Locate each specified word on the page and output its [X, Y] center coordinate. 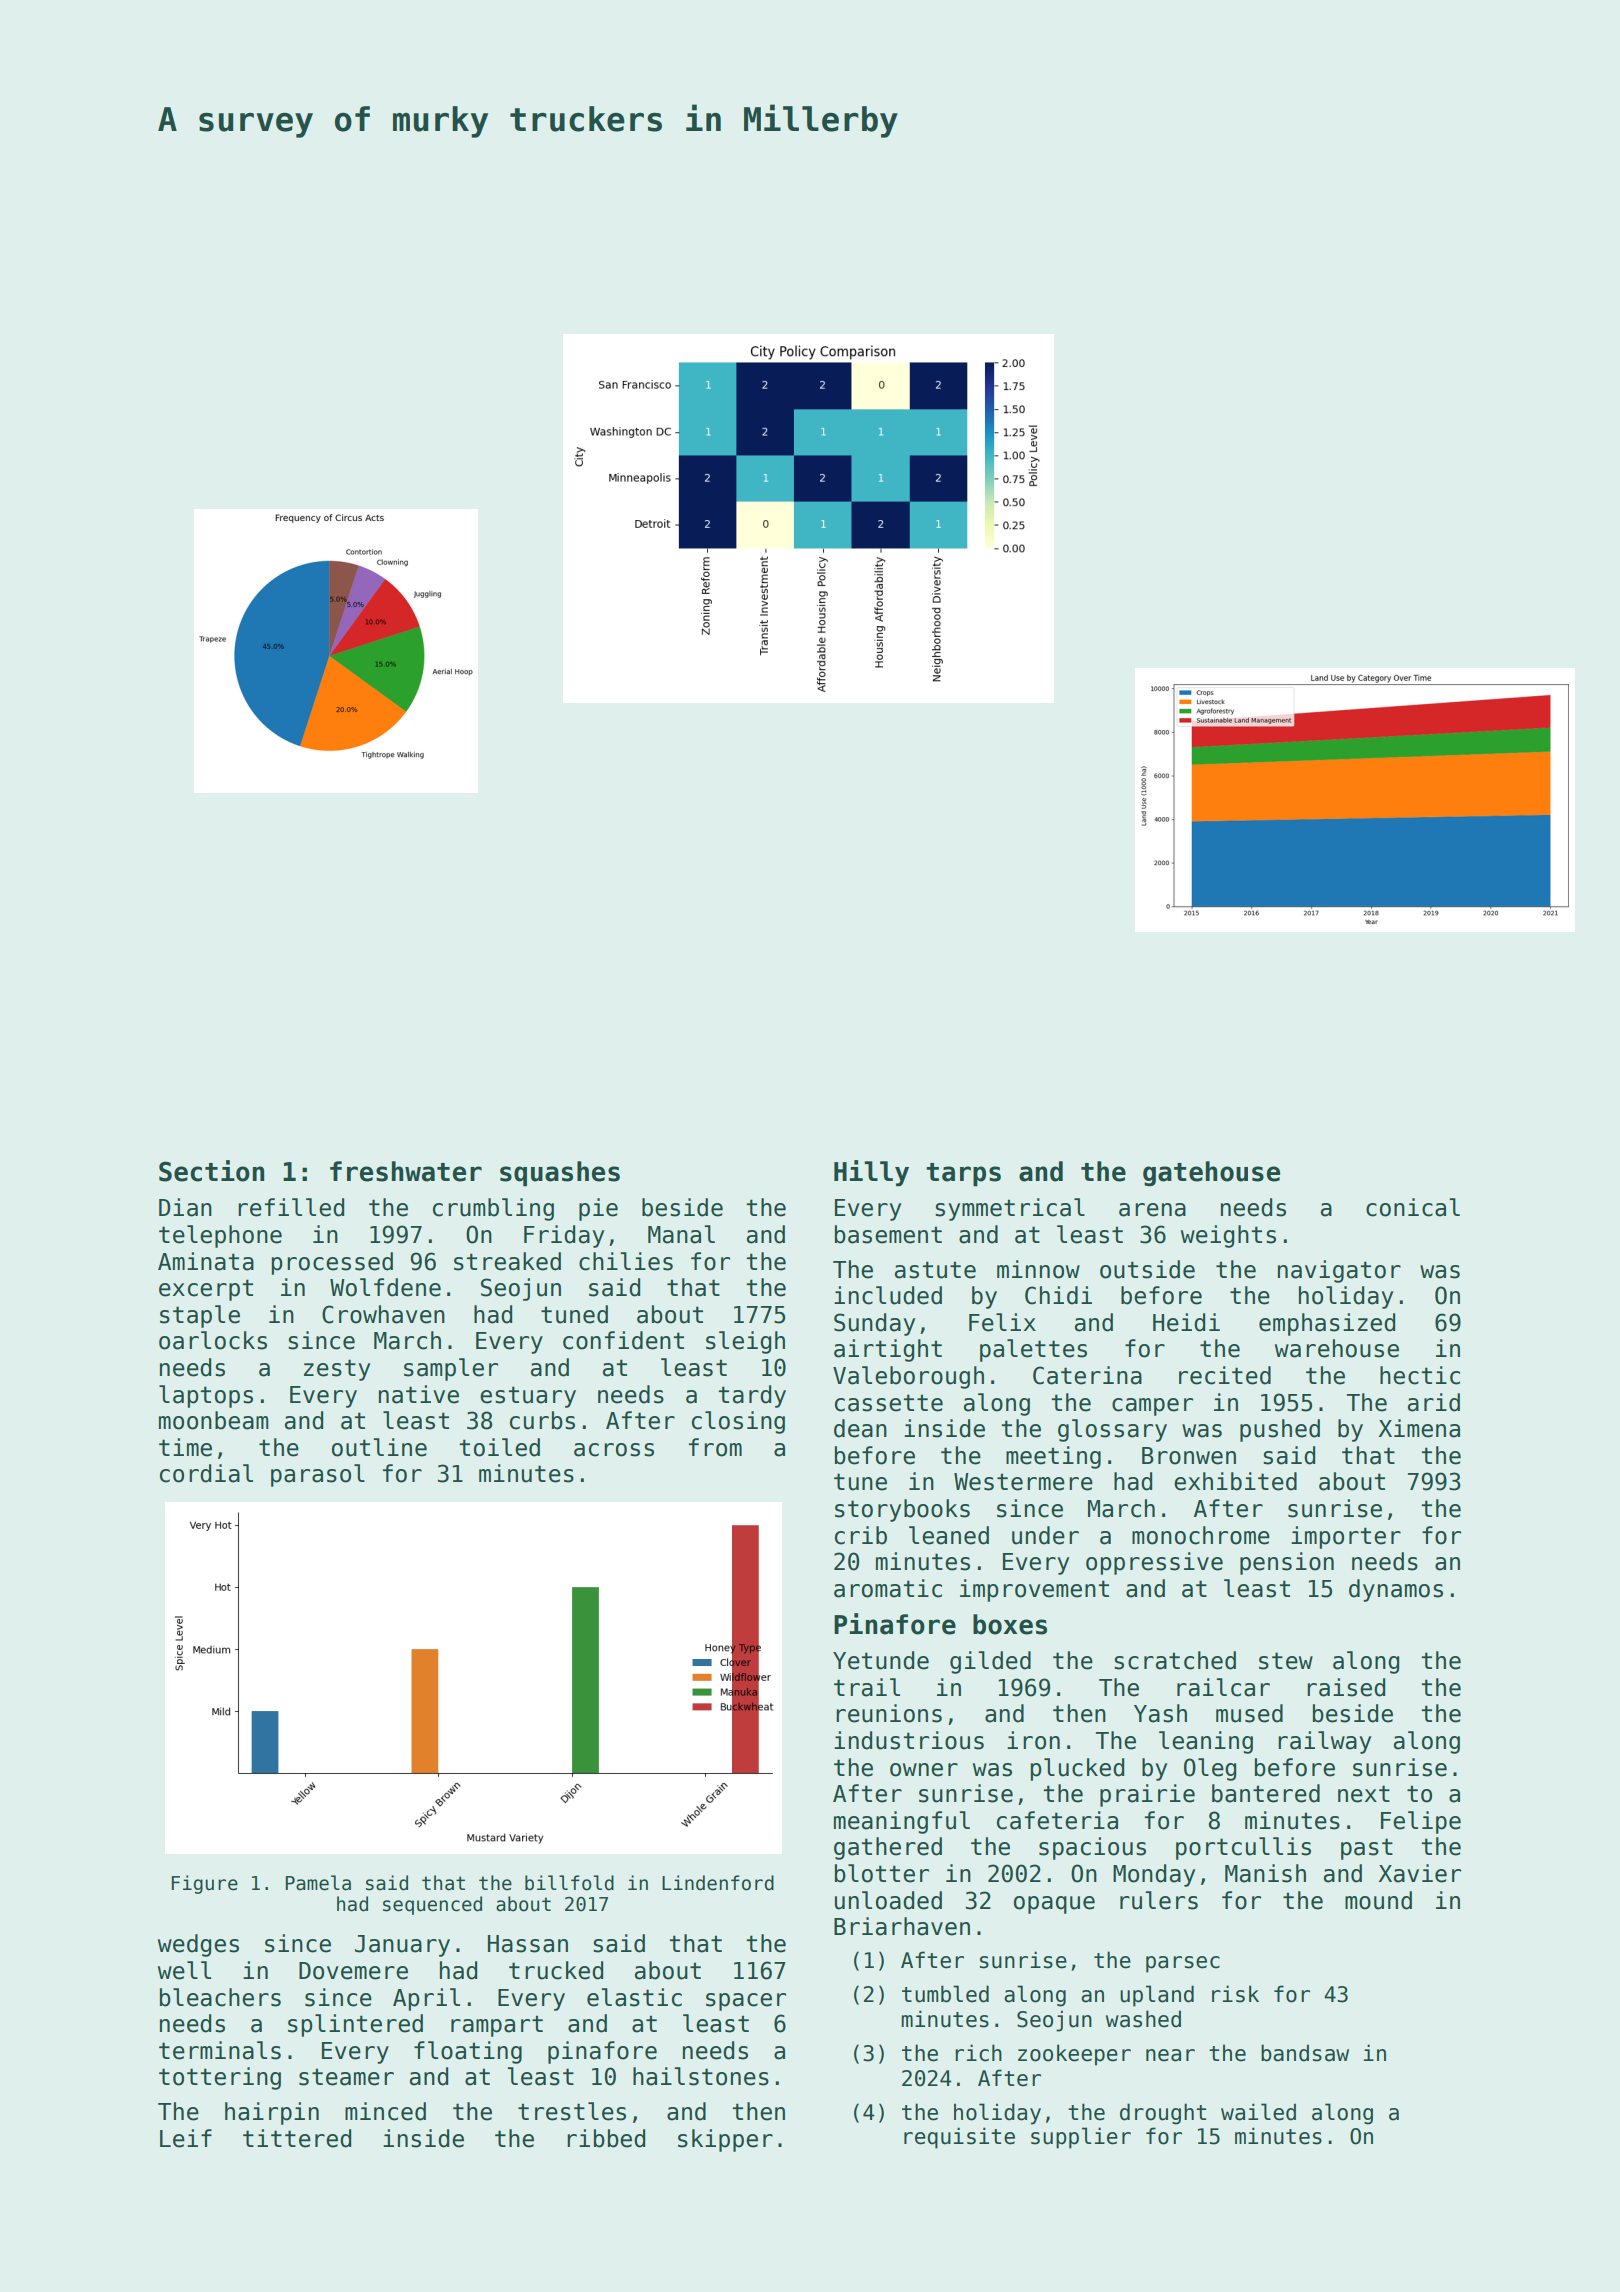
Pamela [318, 1883]
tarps [963, 1175]
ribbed [606, 2138]
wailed [1258, 2112]
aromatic [888, 1588]
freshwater [406, 1171]
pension [1287, 1563]
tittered [297, 2138]
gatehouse [1211, 1173]
